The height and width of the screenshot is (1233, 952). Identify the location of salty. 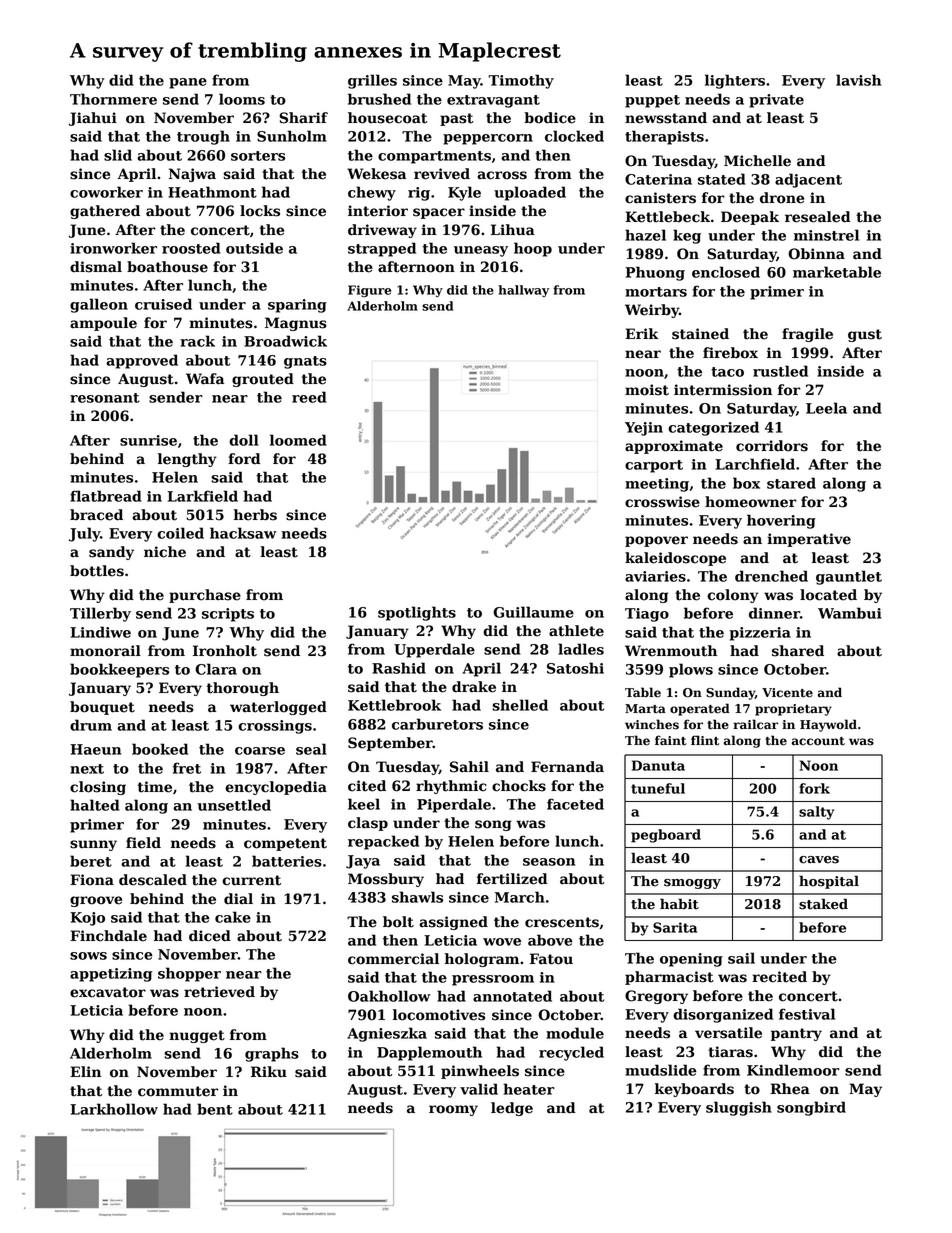
(816, 813).
